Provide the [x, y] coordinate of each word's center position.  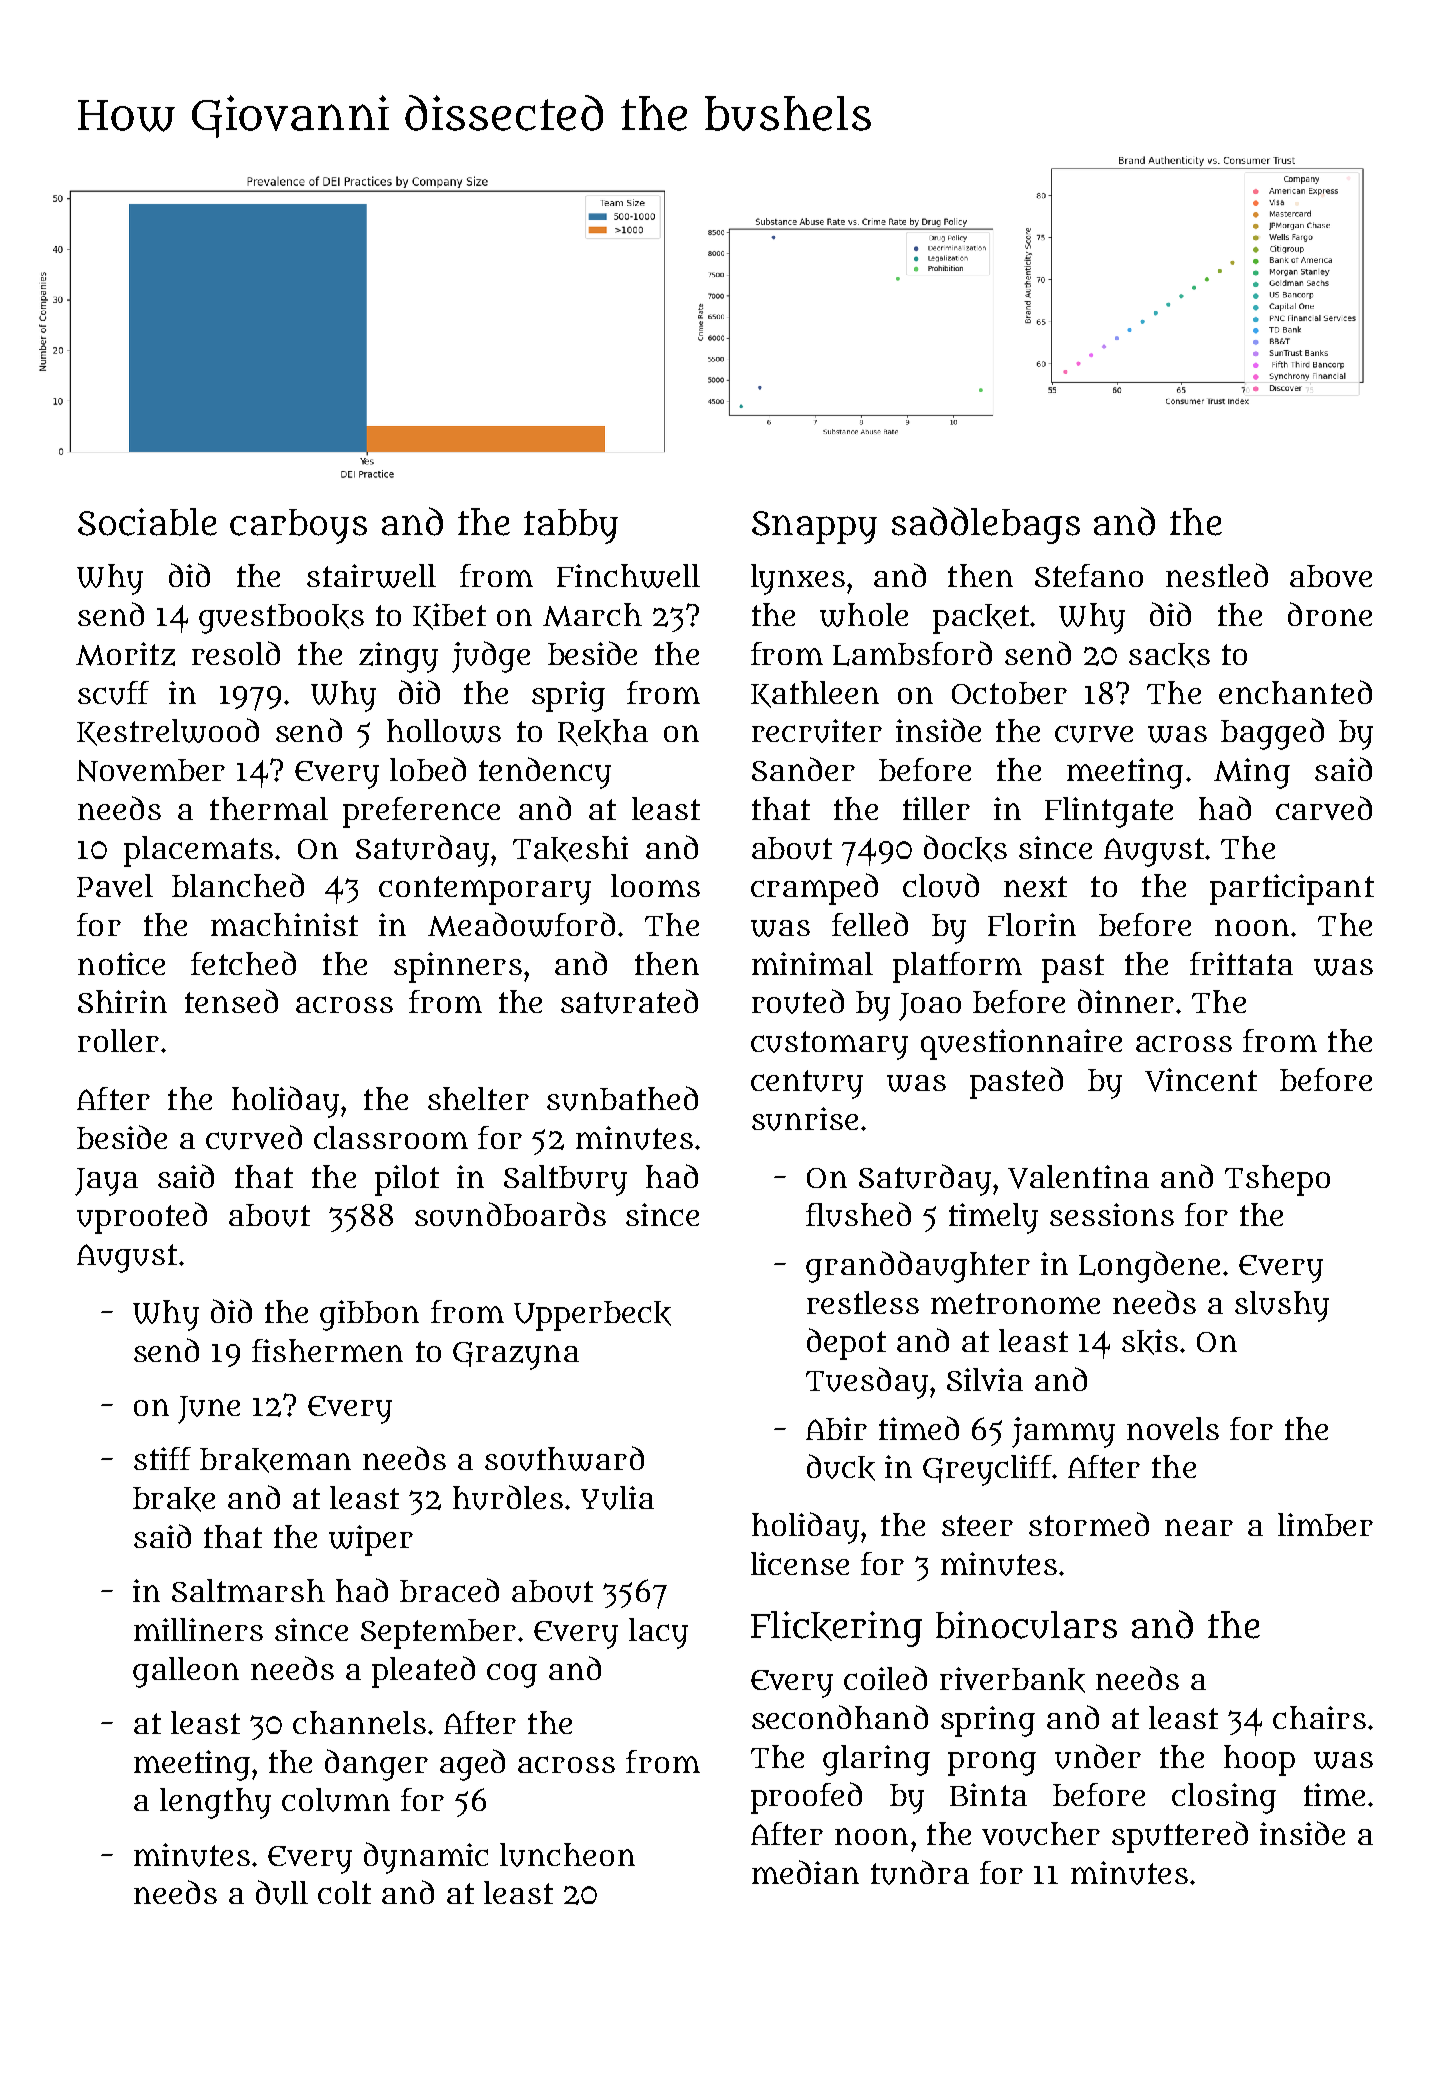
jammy [1063, 1432]
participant [1292, 889]
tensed [231, 1001]
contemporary [485, 890]
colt [344, 1892]
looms [655, 885]
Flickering [836, 1629]
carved [1324, 808]
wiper [371, 1540]
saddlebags [986, 525]
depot [846, 1344]
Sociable [147, 522]
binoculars [1026, 1625]
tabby [571, 526]
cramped [814, 889]
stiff [162, 1458]
